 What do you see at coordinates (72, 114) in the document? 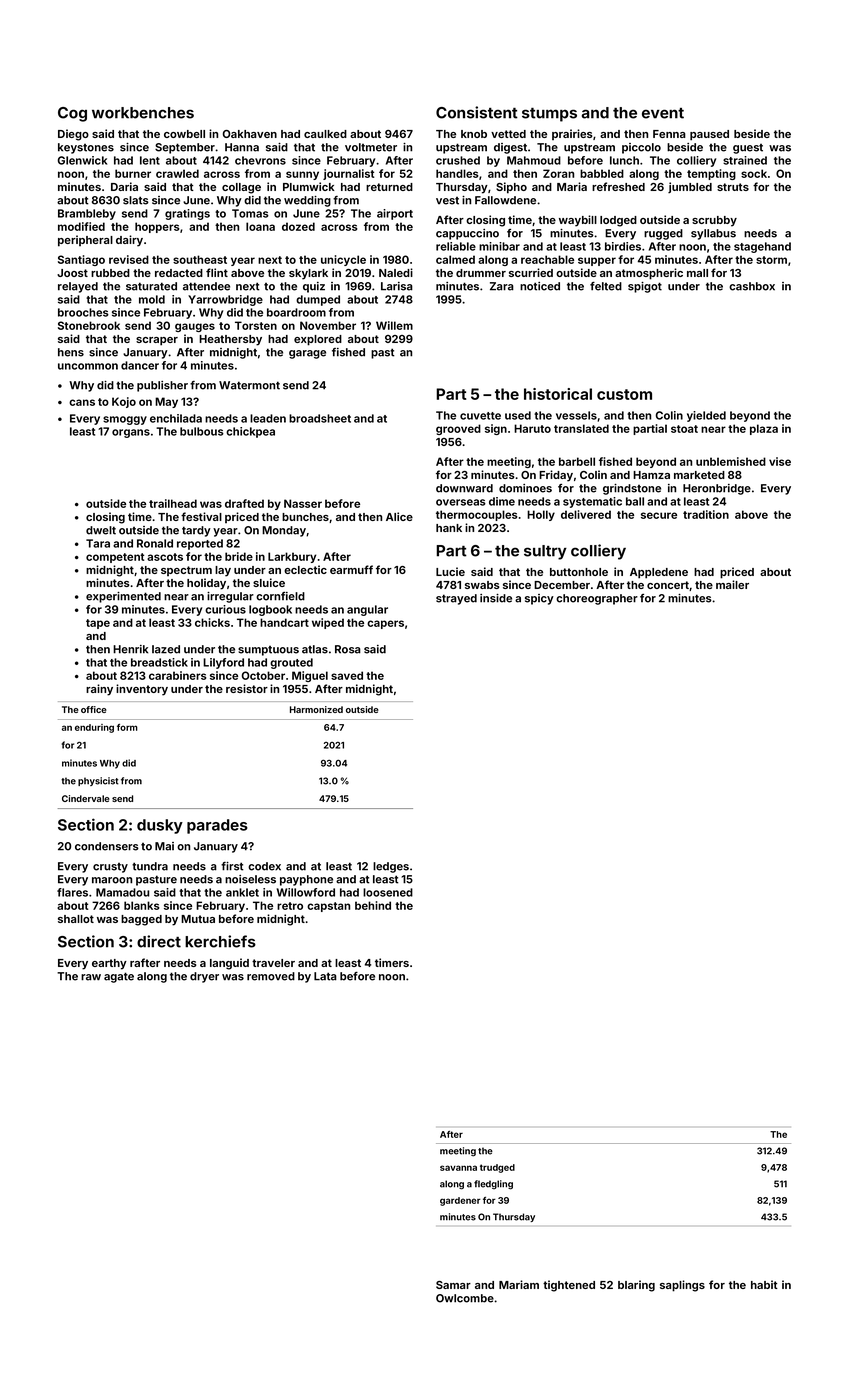
I see `Cog` at bounding box center [72, 114].
